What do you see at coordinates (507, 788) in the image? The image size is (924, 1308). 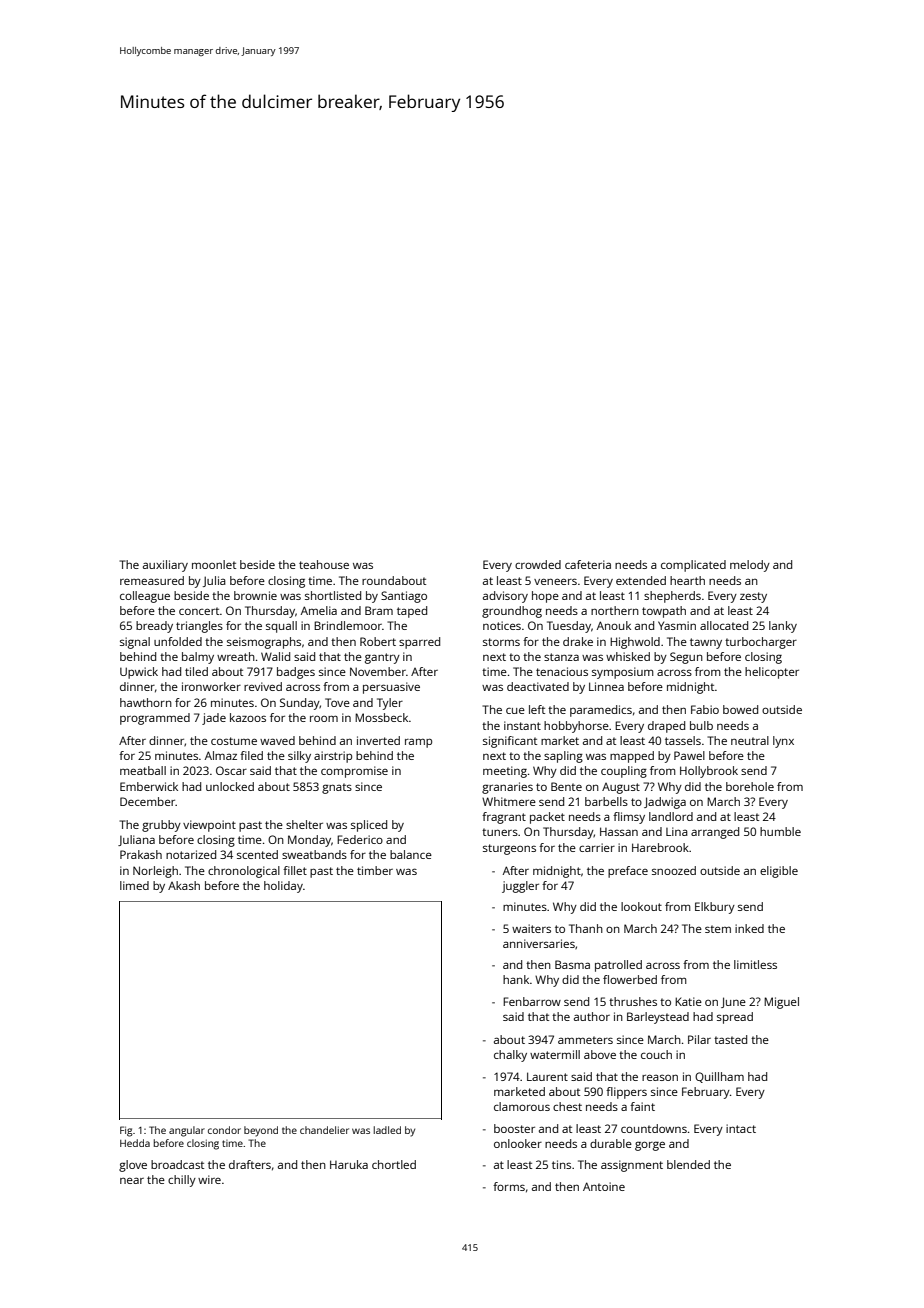 I see `granaries` at bounding box center [507, 788].
